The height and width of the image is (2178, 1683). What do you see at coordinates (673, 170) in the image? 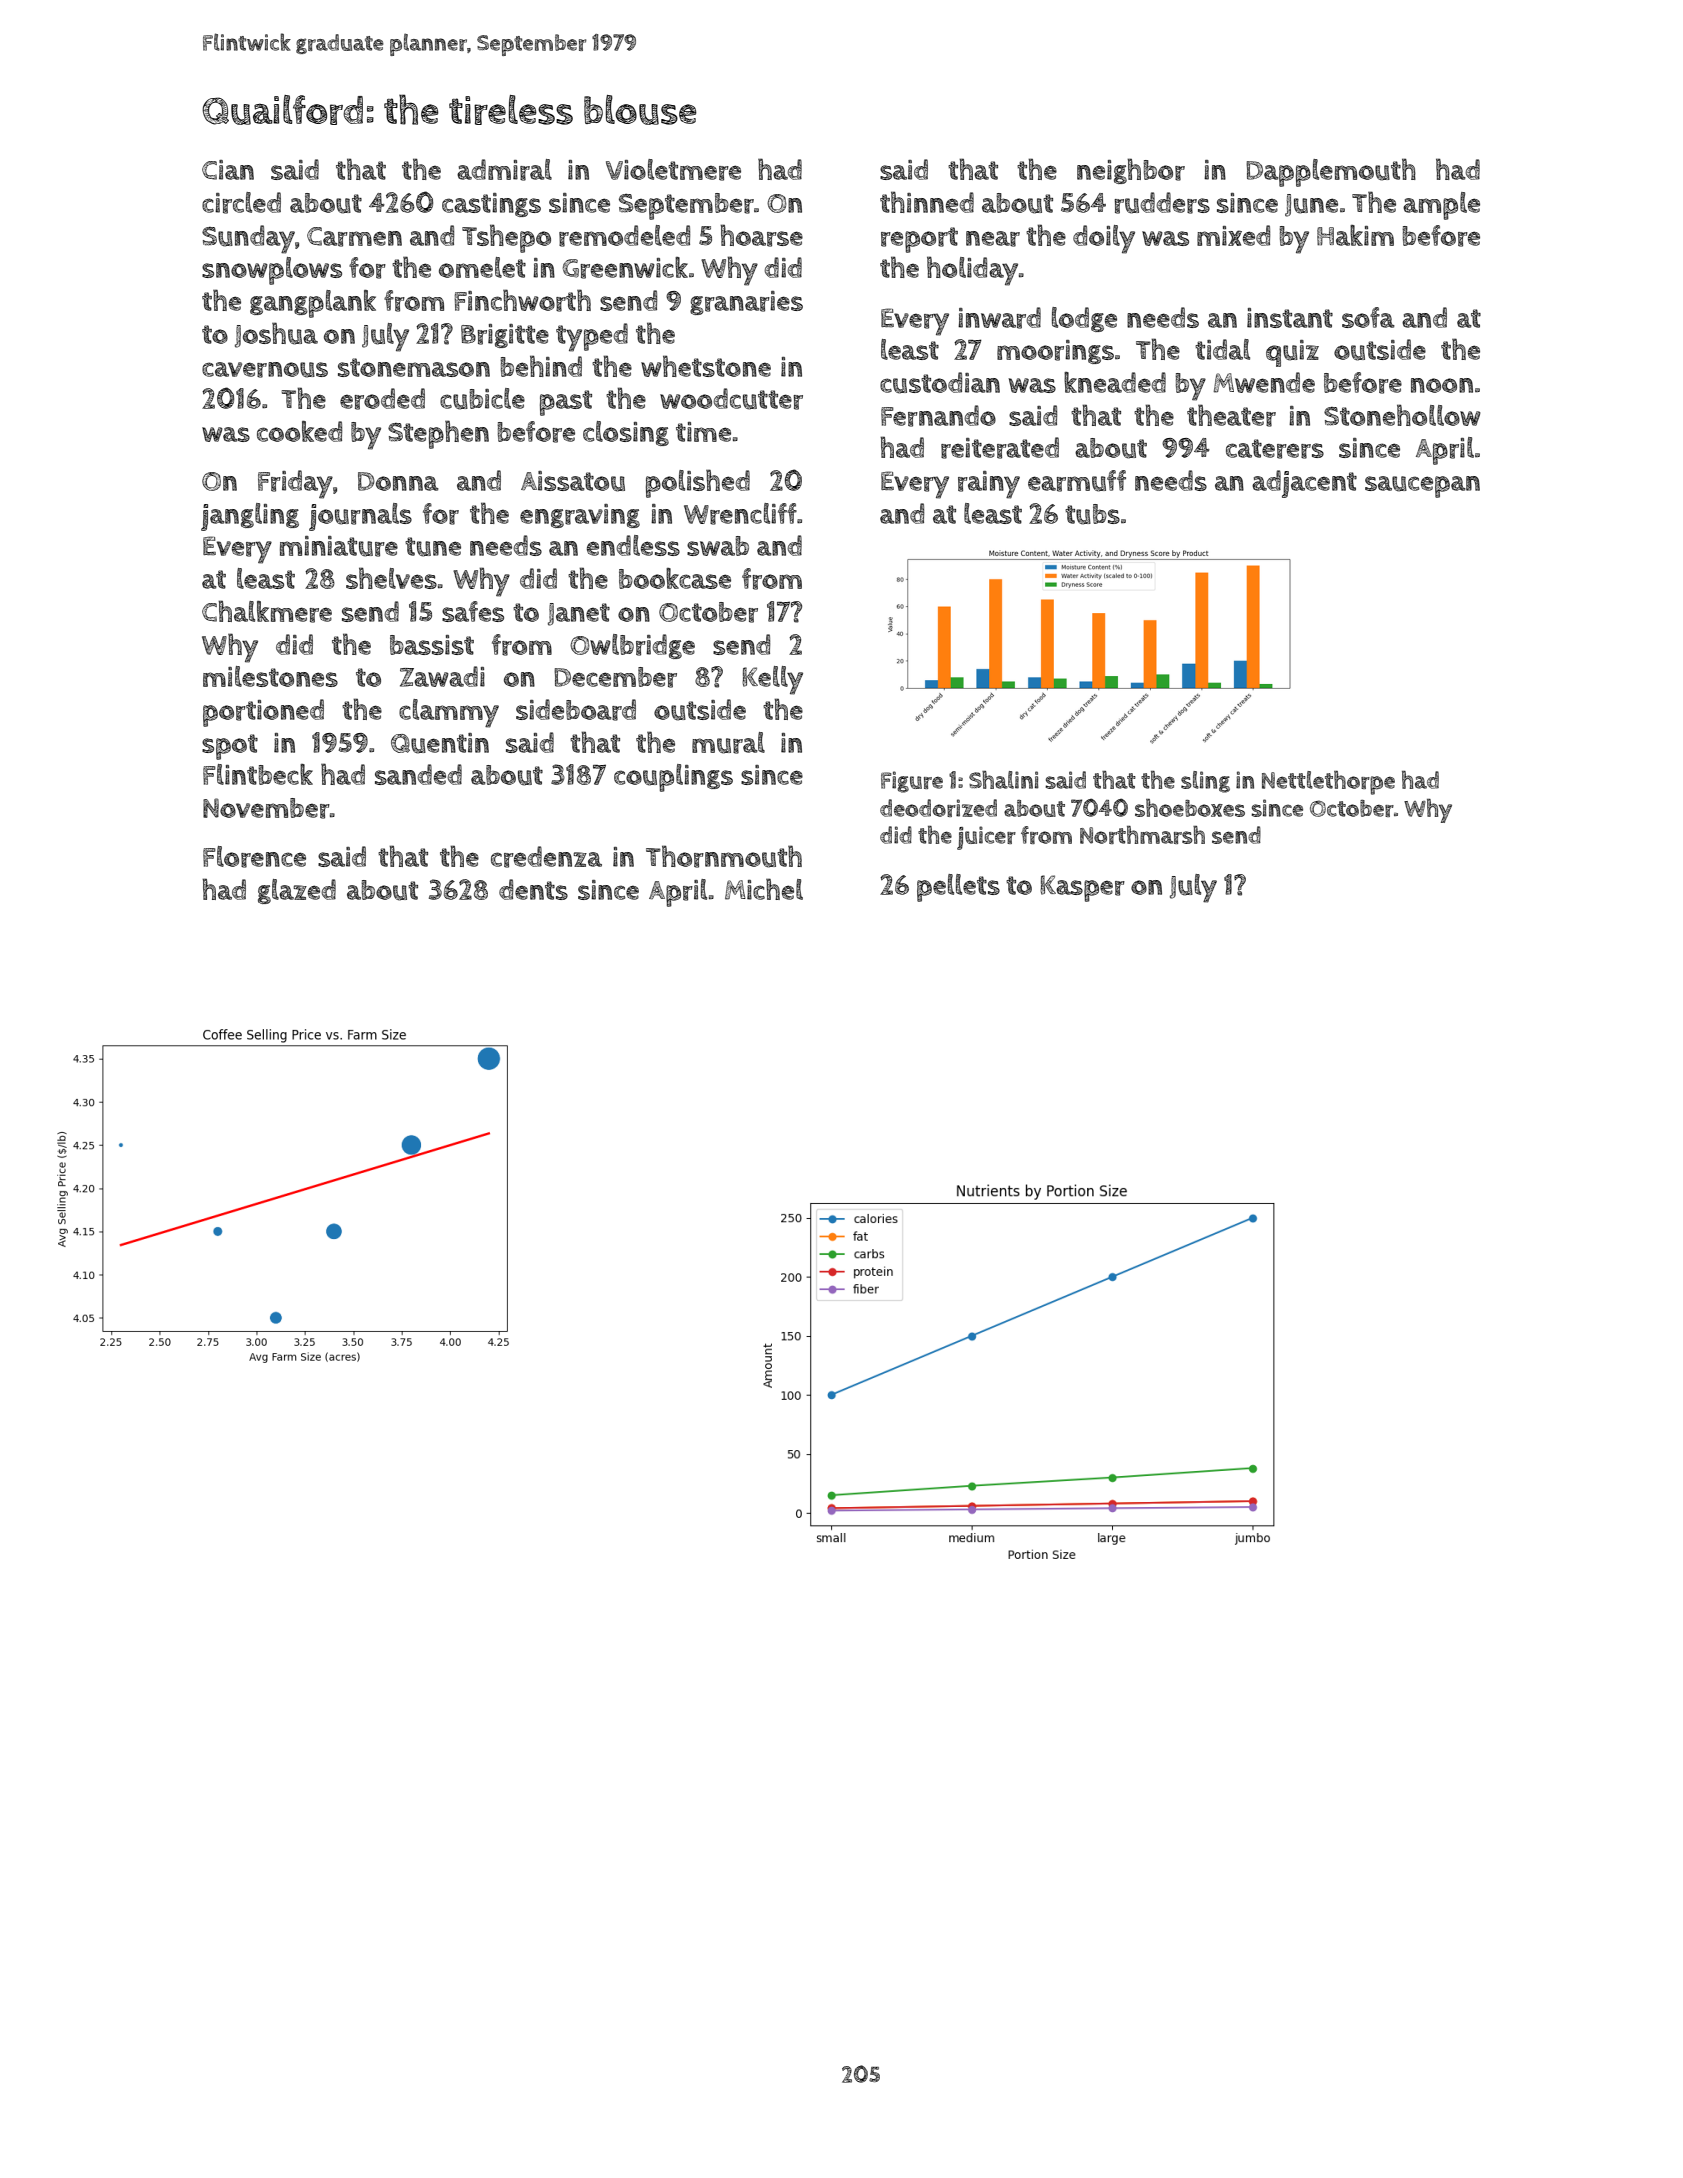
I see `Violetmere` at bounding box center [673, 170].
